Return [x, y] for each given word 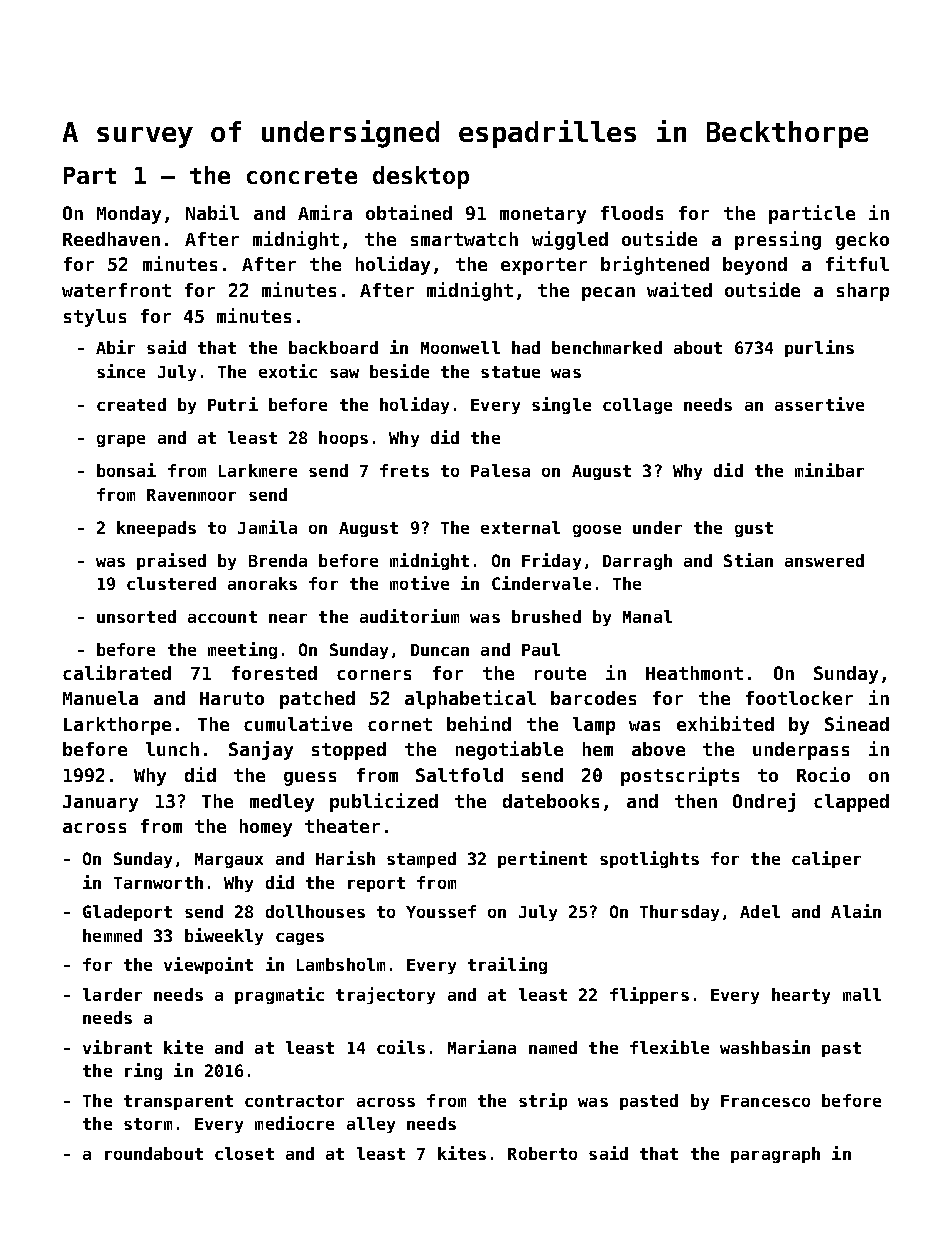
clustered [171, 583]
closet [244, 1153]
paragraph [775, 1155]
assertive [819, 404]
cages [300, 939]
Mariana [482, 1047]
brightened [655, 265]
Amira [325, 212]
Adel [760, 911]
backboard [333, 347]
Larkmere [258, 470]
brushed [546, 616]
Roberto [542, 1153]
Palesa [500, 470]
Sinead [857, 723]
